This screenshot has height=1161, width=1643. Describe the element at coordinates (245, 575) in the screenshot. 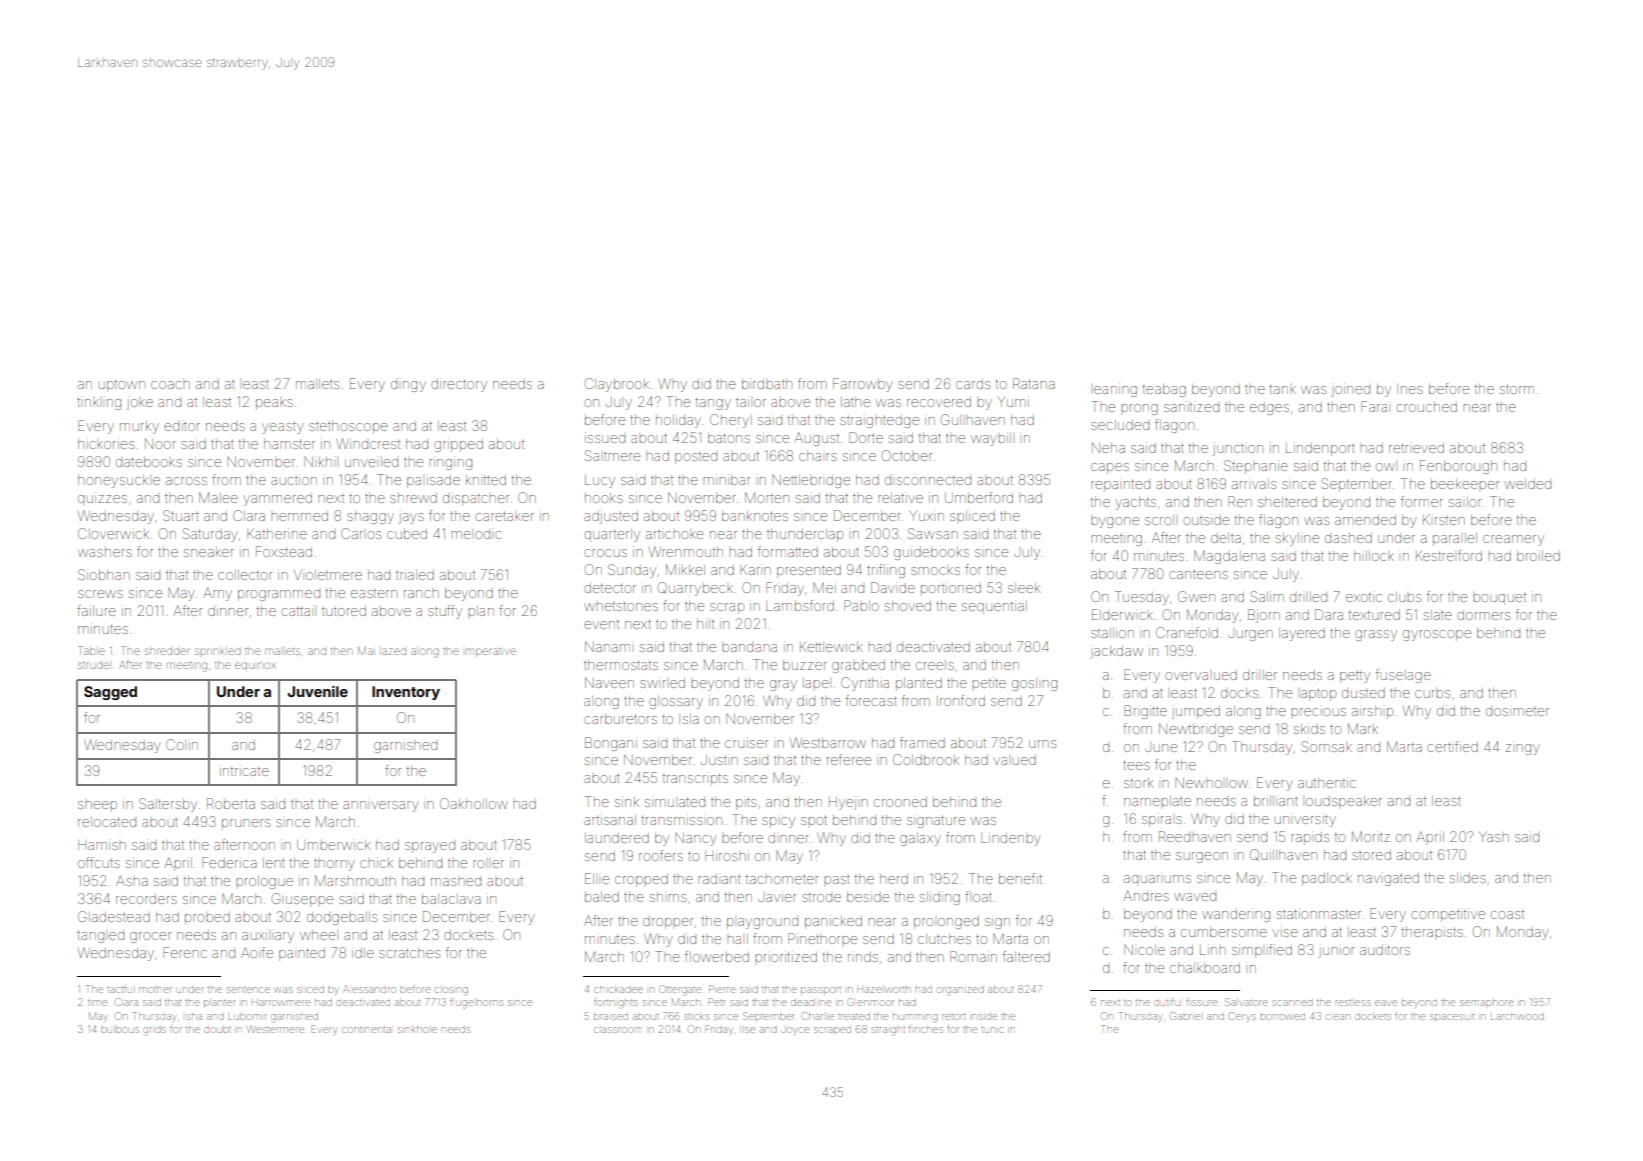

I see `collector` at that location.
